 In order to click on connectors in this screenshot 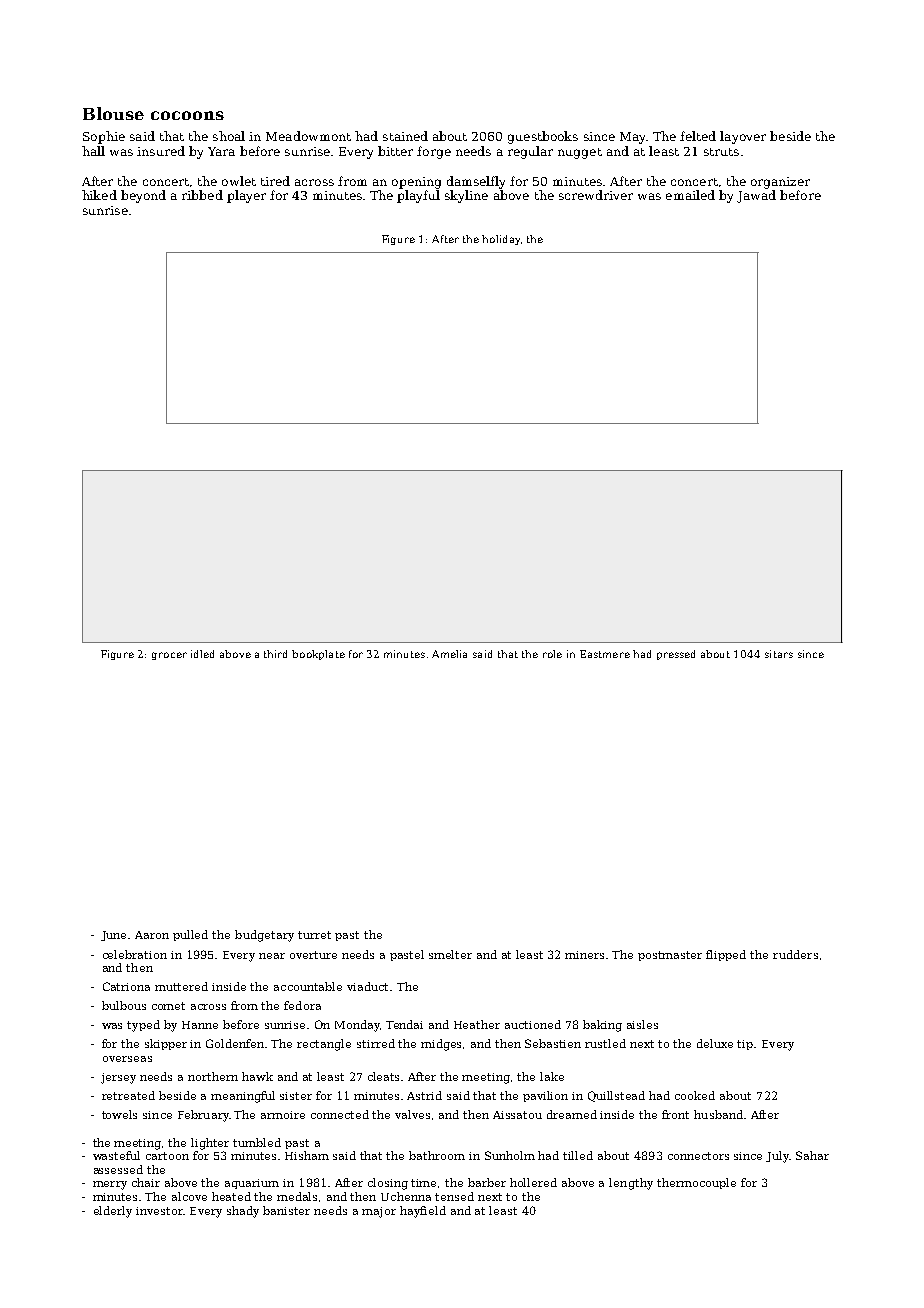, I will do `click(698, 1156)`.
